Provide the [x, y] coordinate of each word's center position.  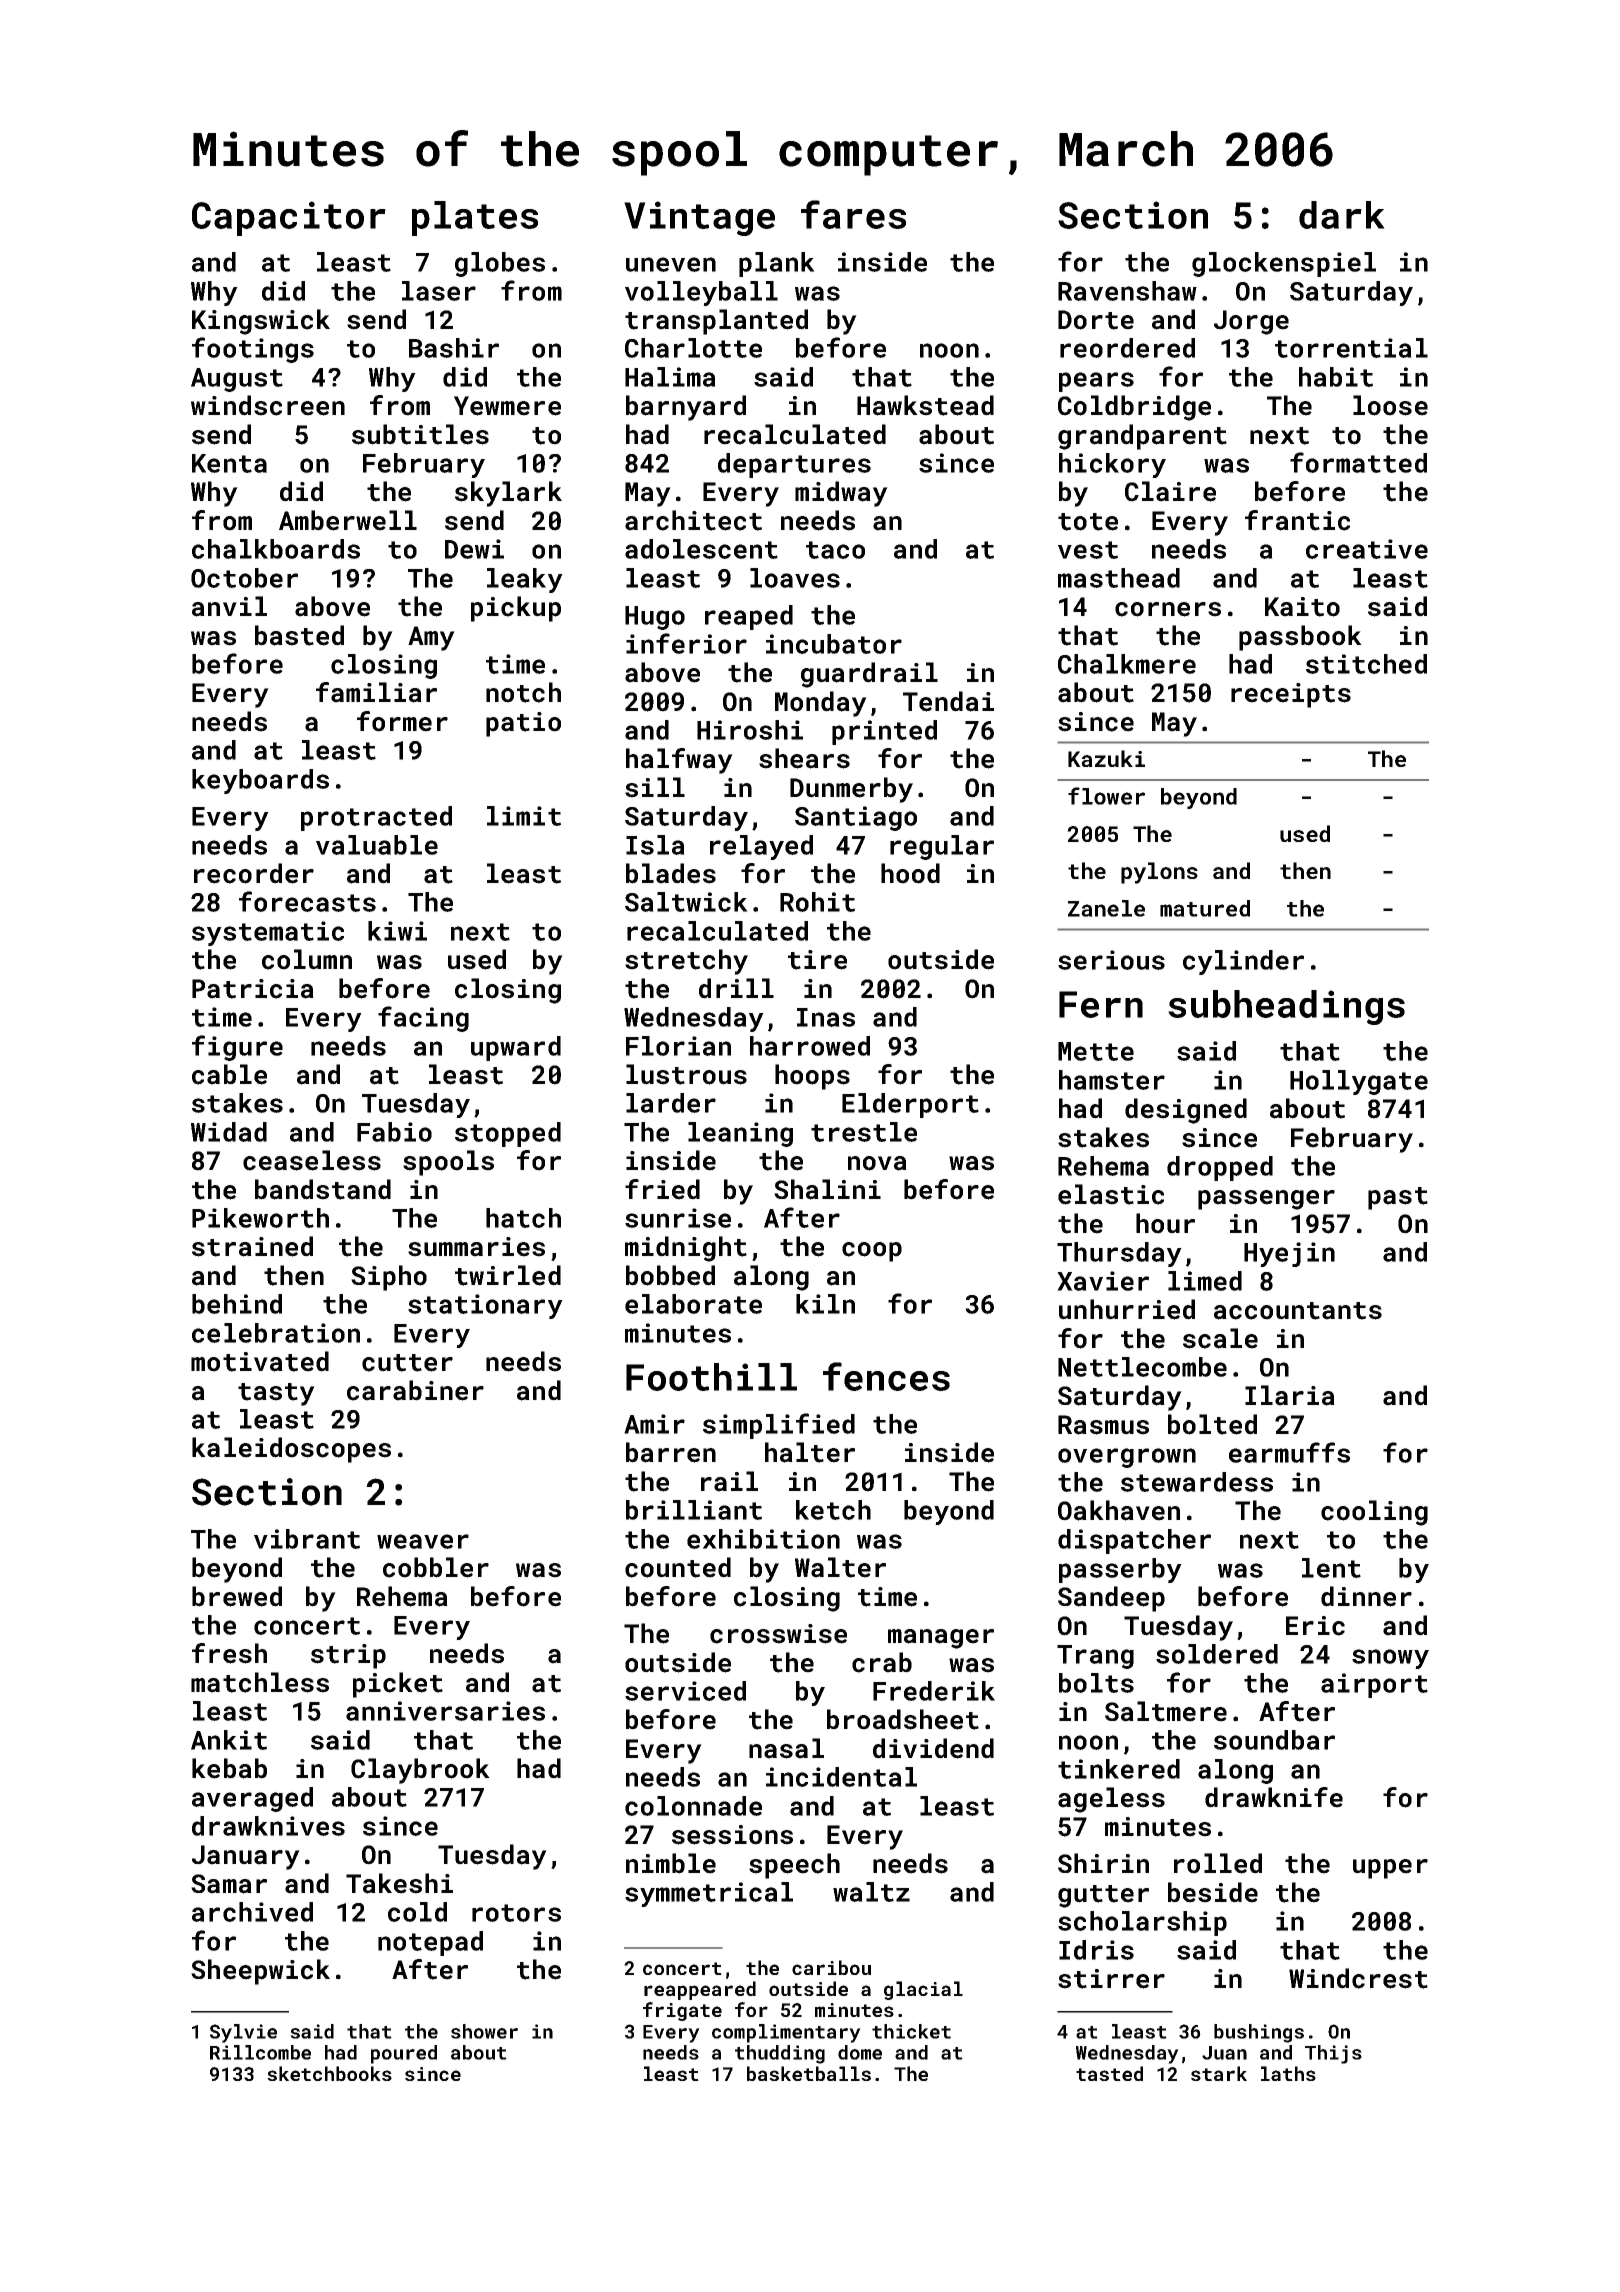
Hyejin [1289, 1254]
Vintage [699, 218]
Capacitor [289, 218]
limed [1205, 1281]
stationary [485, 1306]
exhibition [763, 1539]
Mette [1096, 1051]
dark [1342, 215]
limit [524, 816]
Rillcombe [260, 2052]
